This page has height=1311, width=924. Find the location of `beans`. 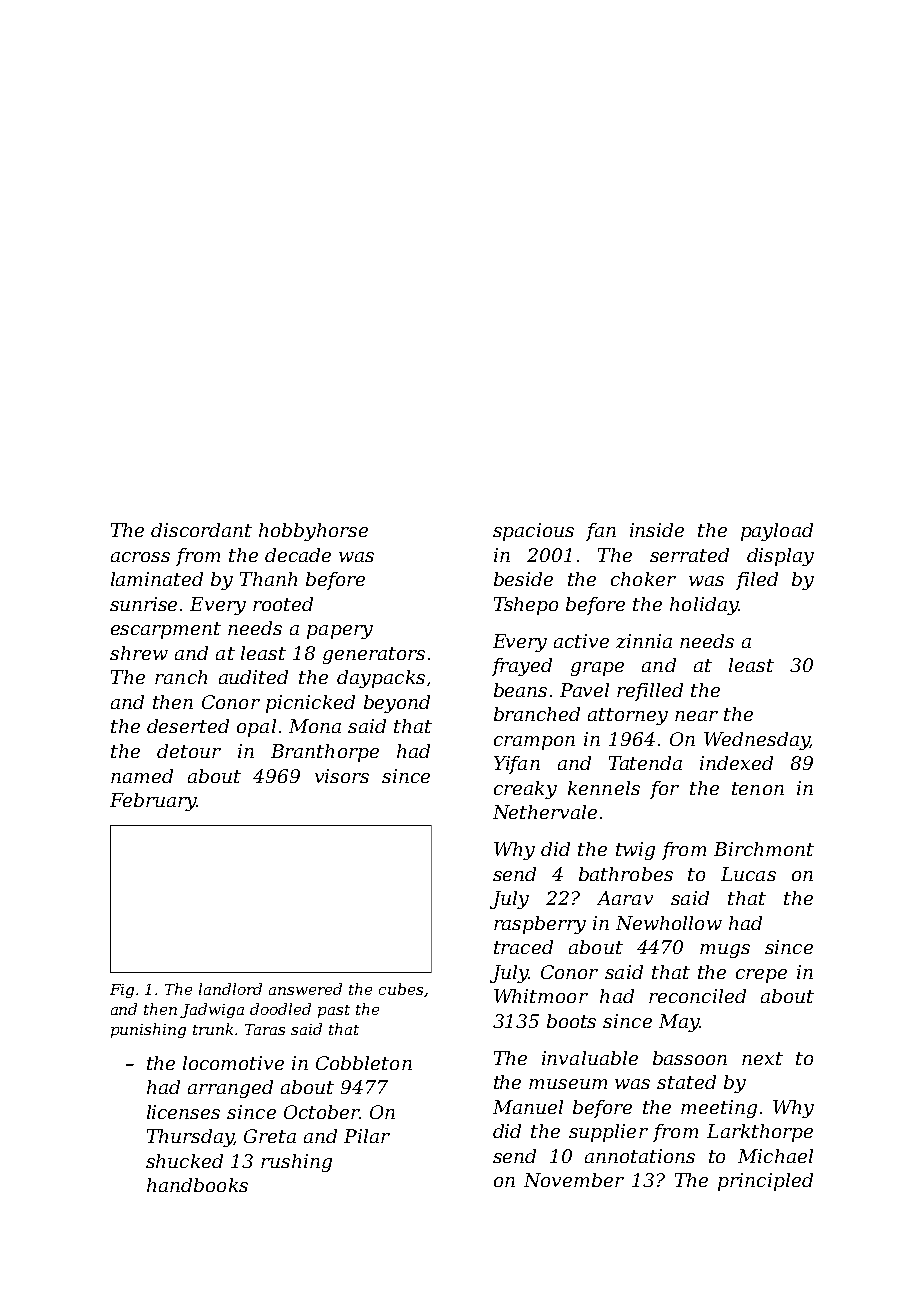

beans is located at coordinates (520, 690).
